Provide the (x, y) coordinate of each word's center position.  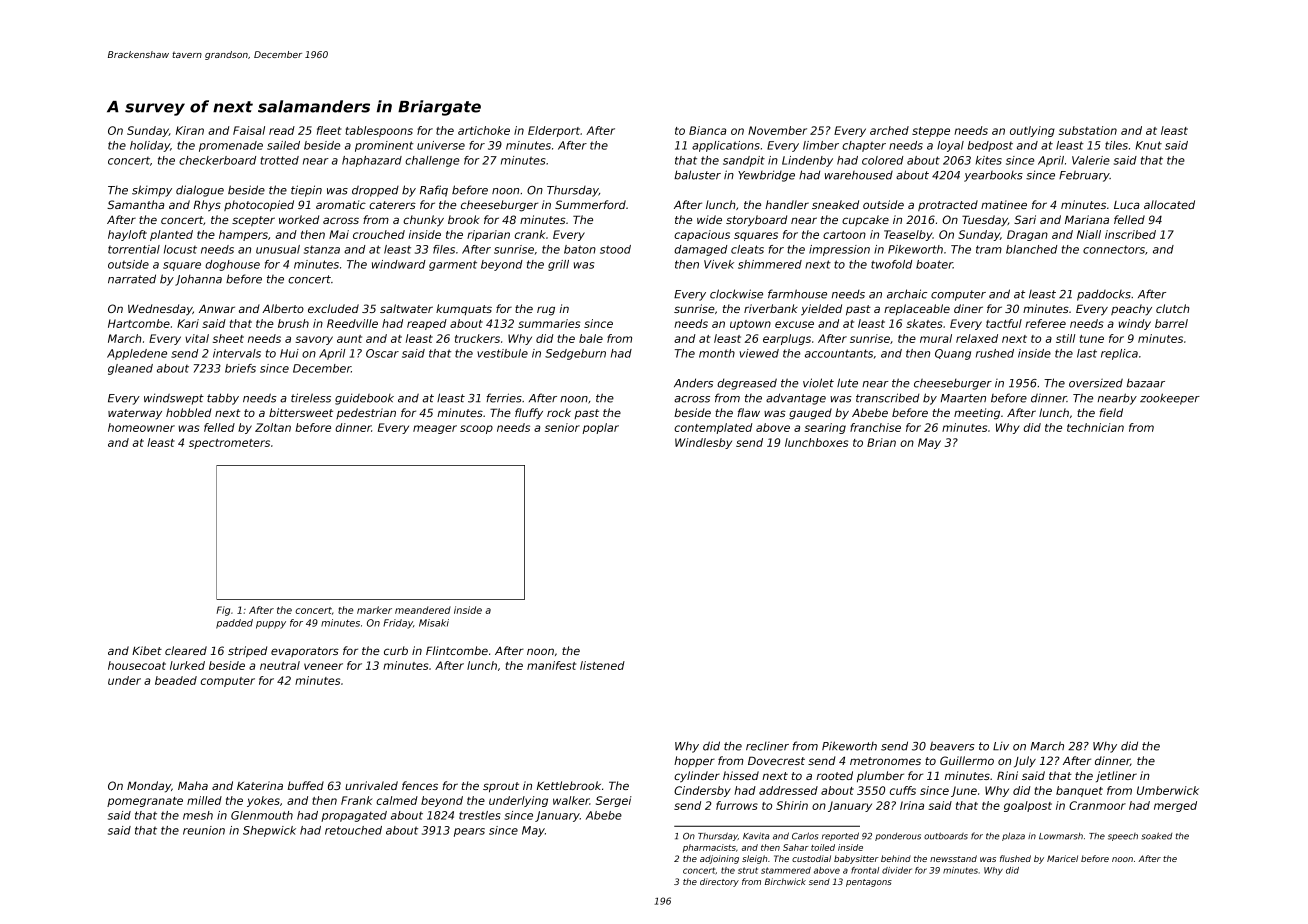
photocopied (259, 205)
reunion (204, 830)
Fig (223, 611)
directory (719, 882)
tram (989, 249)
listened (602, 665)
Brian (881, 442)
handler (787, 204)
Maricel (1062, 858)
